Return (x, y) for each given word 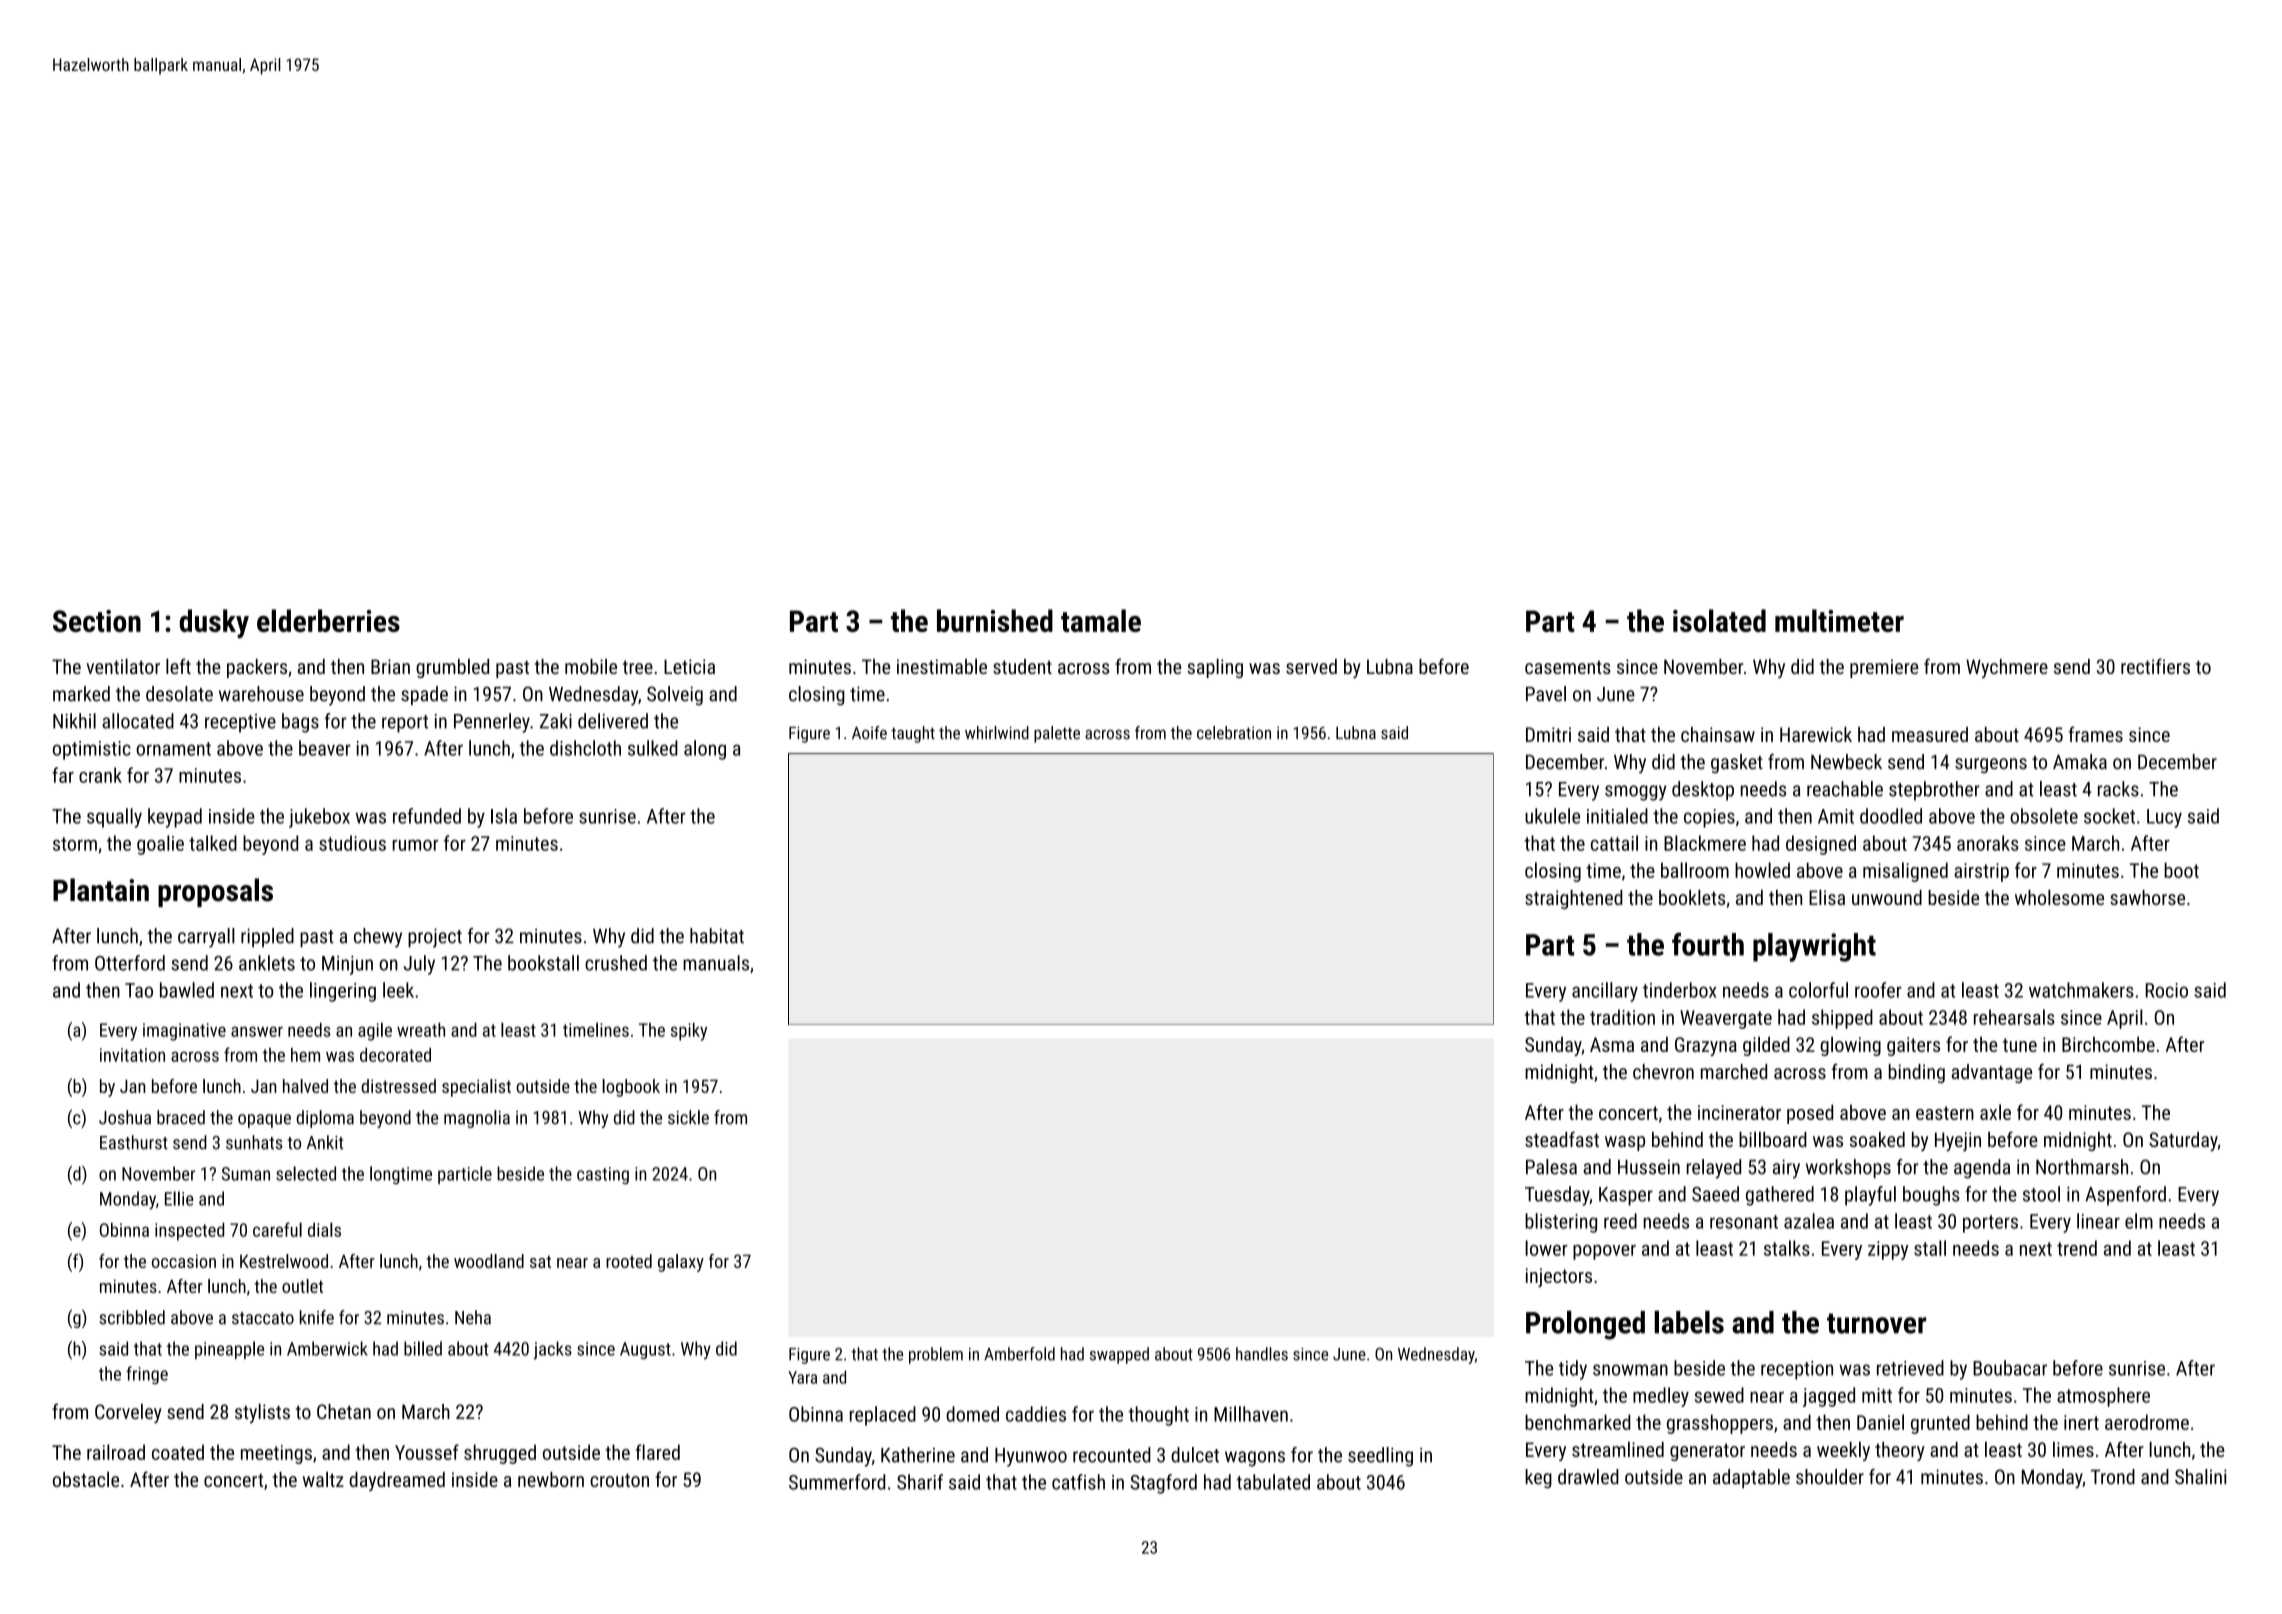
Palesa (1551, 1167)
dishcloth (585, 748)
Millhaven (1251, 1414)
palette (1057, 734)
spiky (689, 1032)
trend (2077, 1248)
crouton (619, 1480)
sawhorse (2147, 897)
